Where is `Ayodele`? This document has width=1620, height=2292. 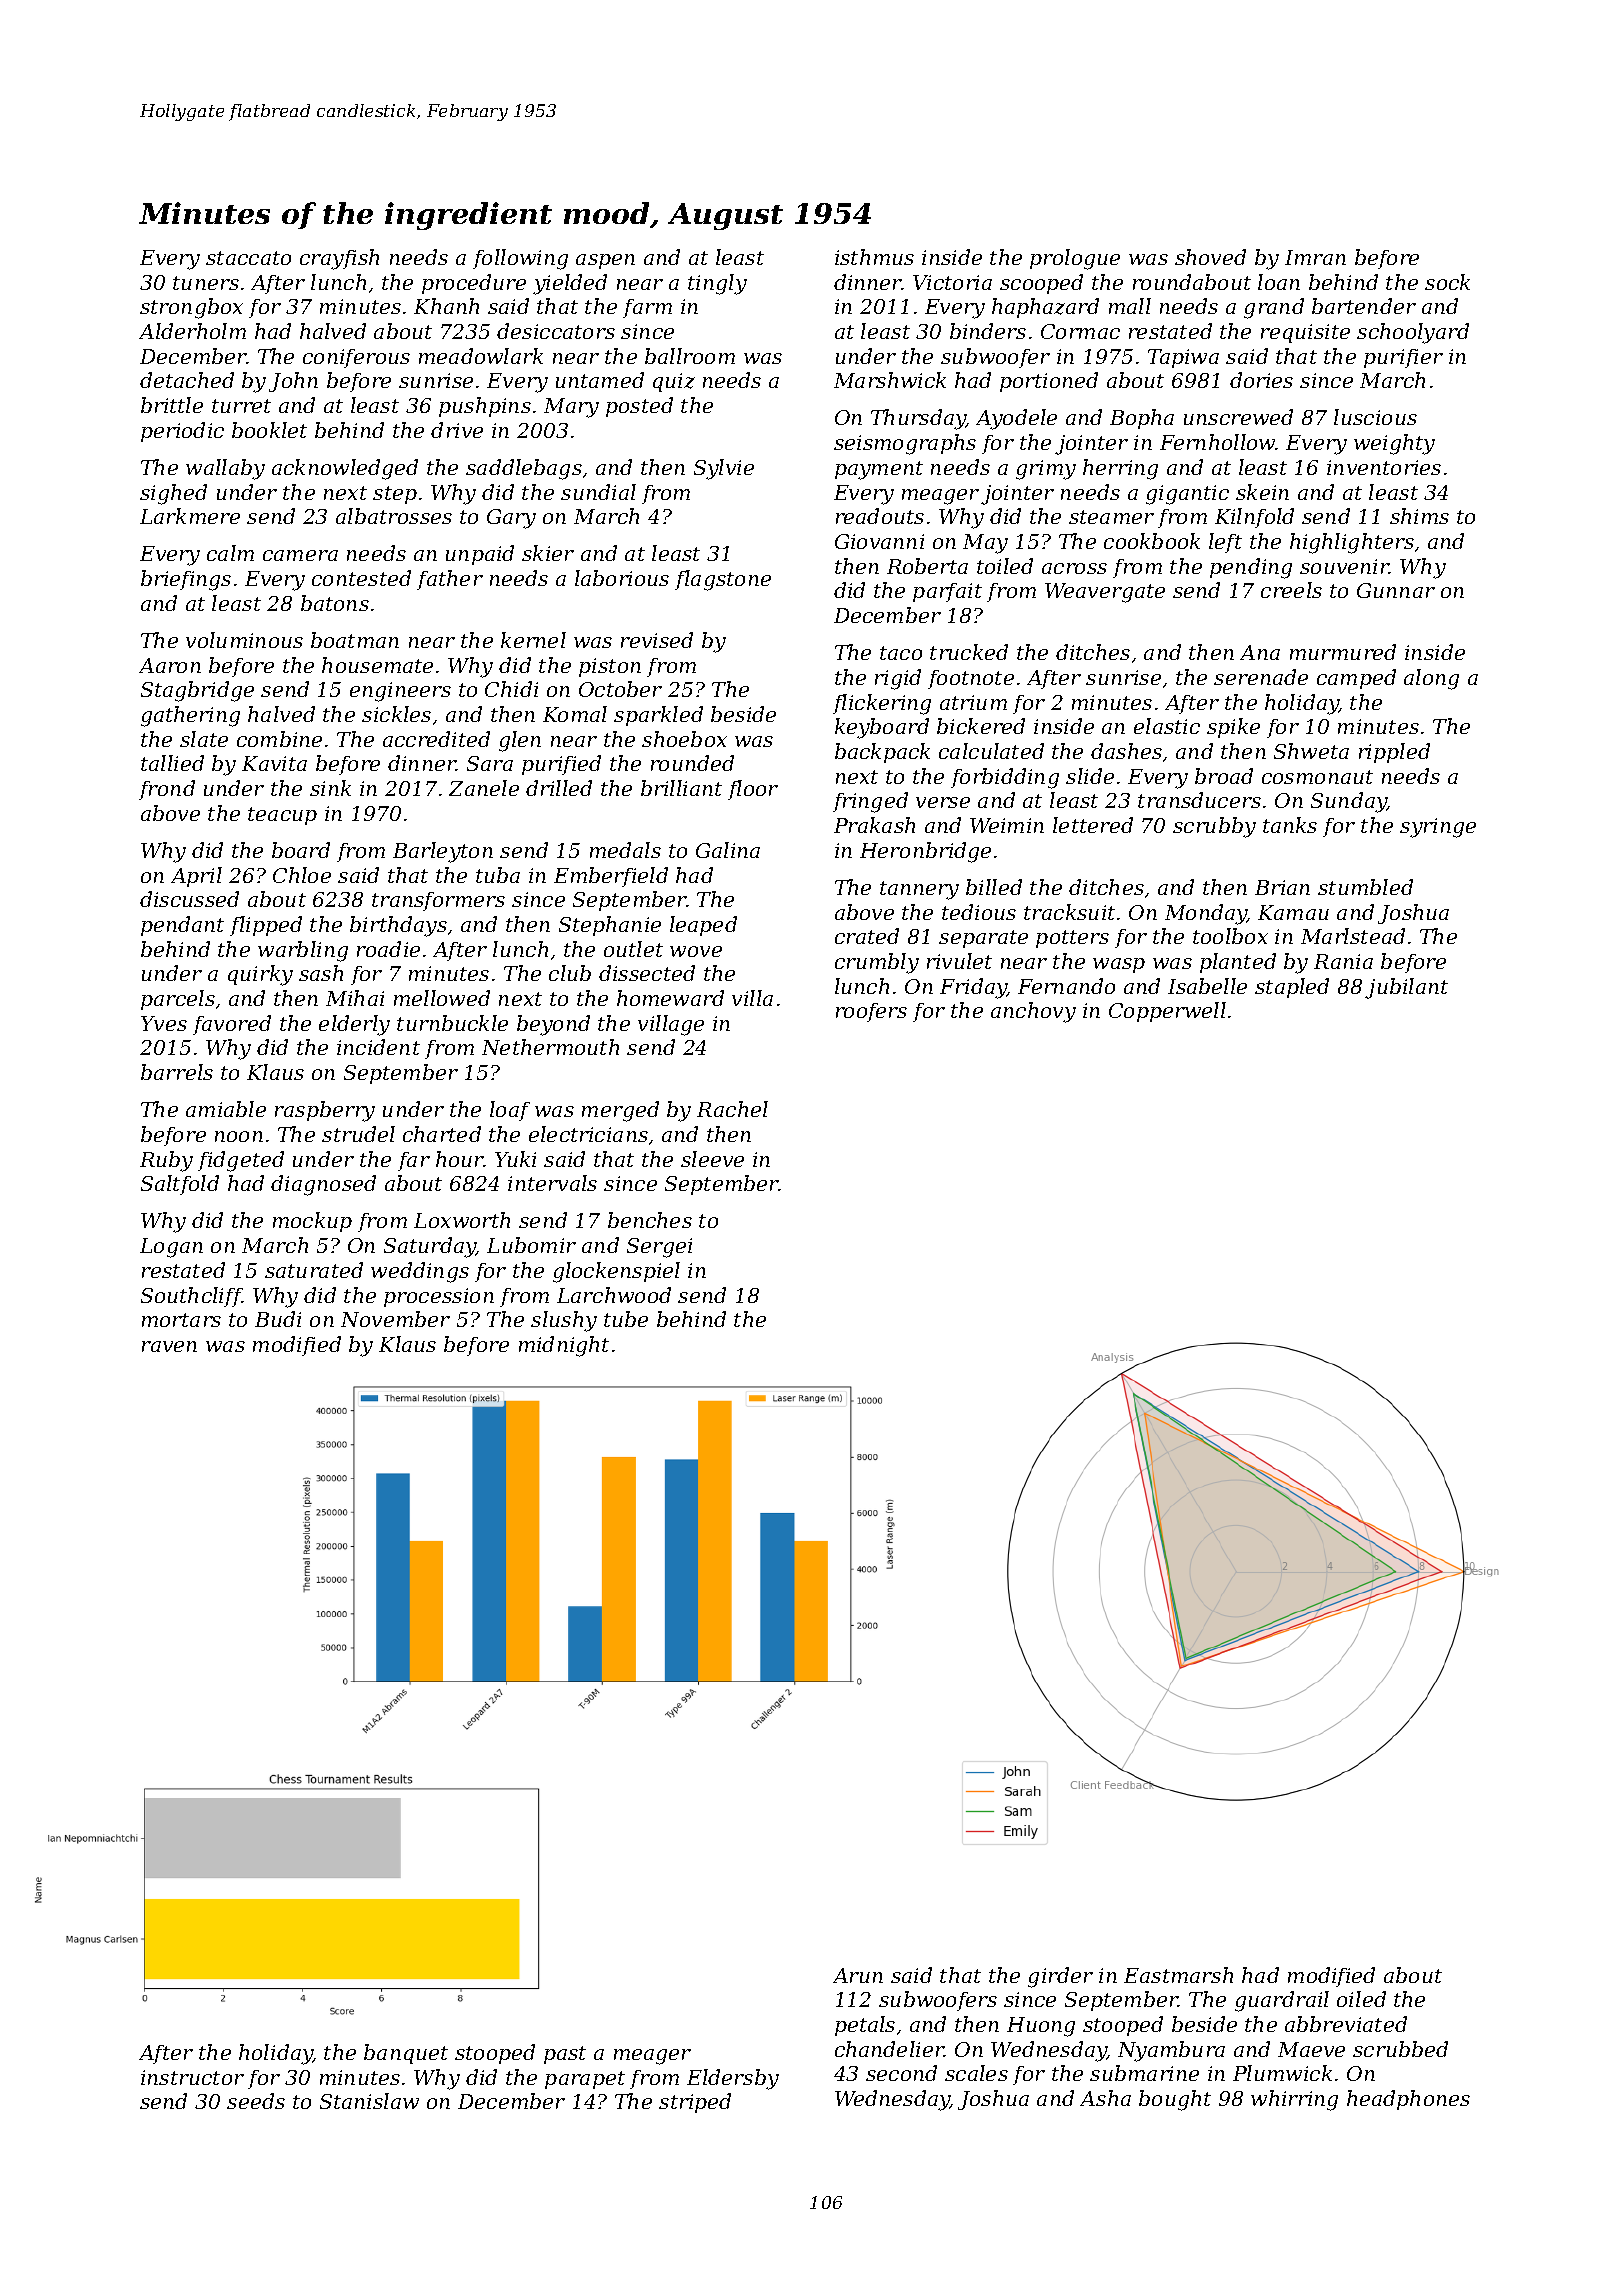 Ayodele is located at coordinates (1016, 419).
